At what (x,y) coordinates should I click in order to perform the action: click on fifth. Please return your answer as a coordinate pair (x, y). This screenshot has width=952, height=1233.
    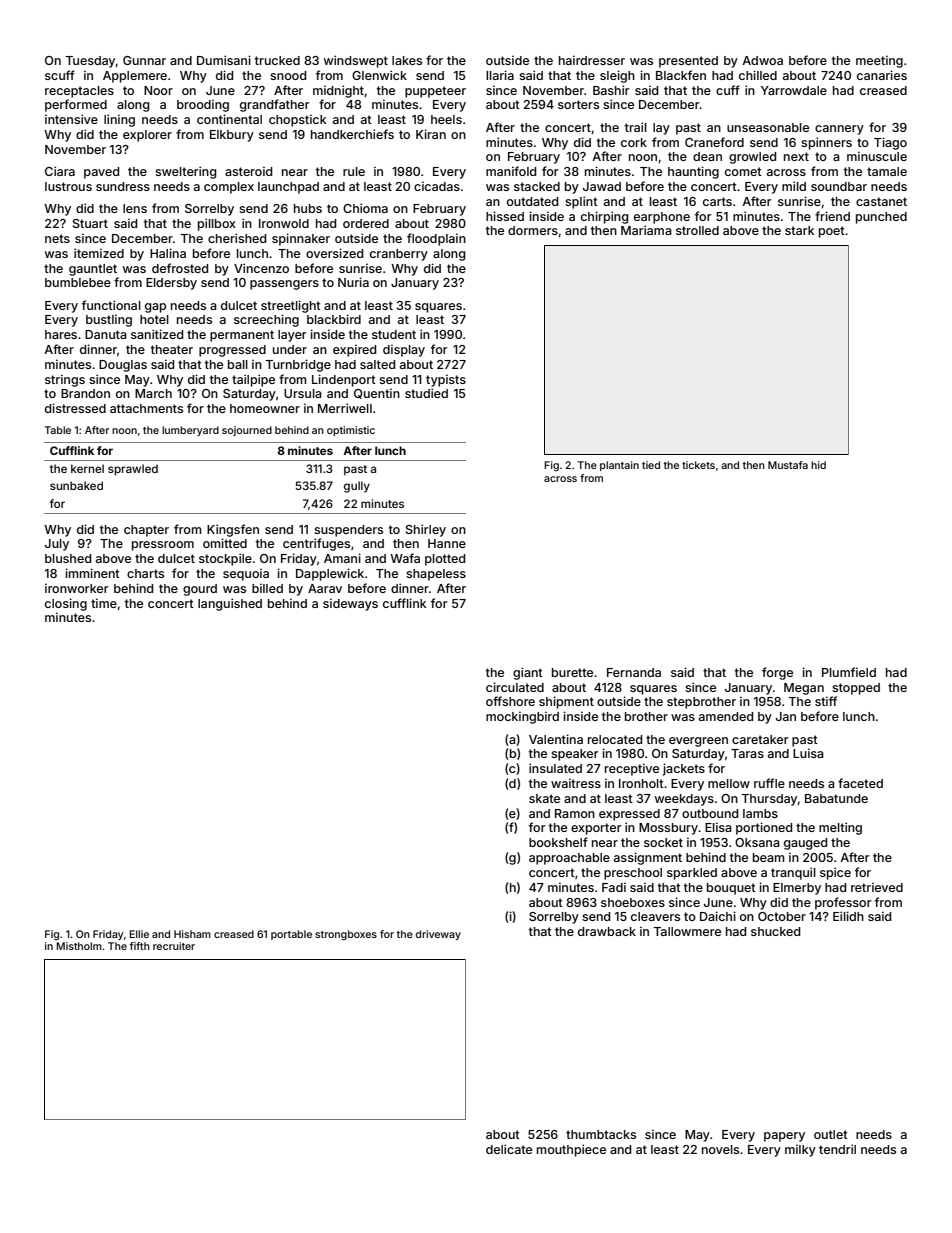
    Looking at the image, I should click on (140, 946).
